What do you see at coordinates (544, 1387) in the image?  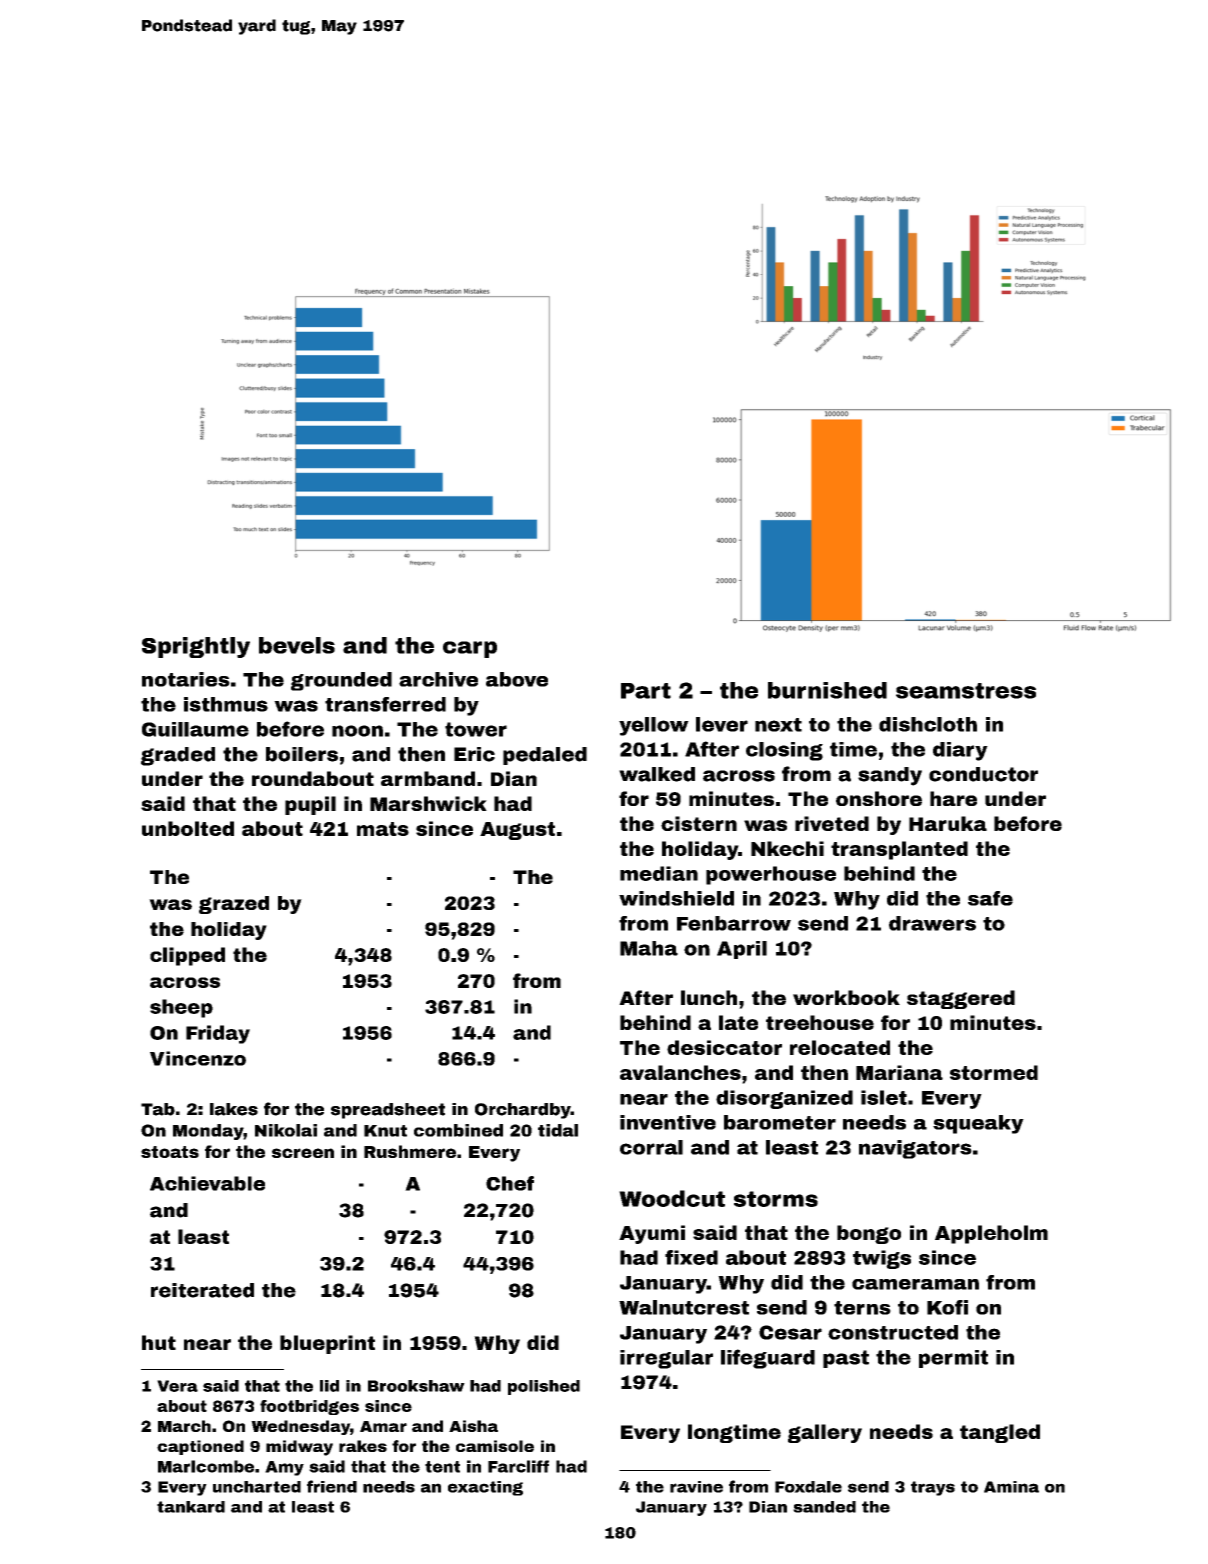 I see `polished` at bounding box center [544, 1387].
